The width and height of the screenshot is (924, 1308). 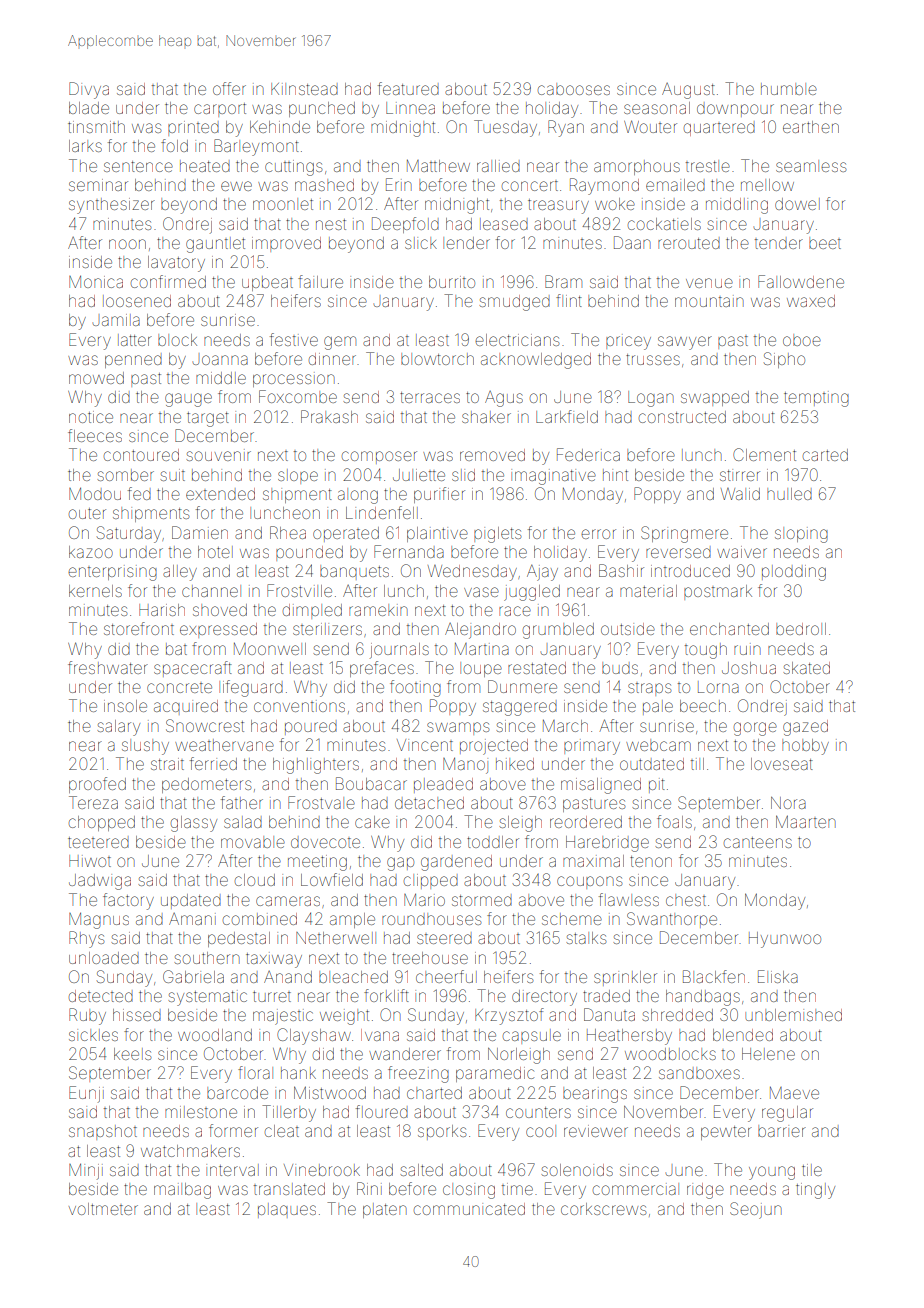 I want to click on August, so click(x=688, y=91).
